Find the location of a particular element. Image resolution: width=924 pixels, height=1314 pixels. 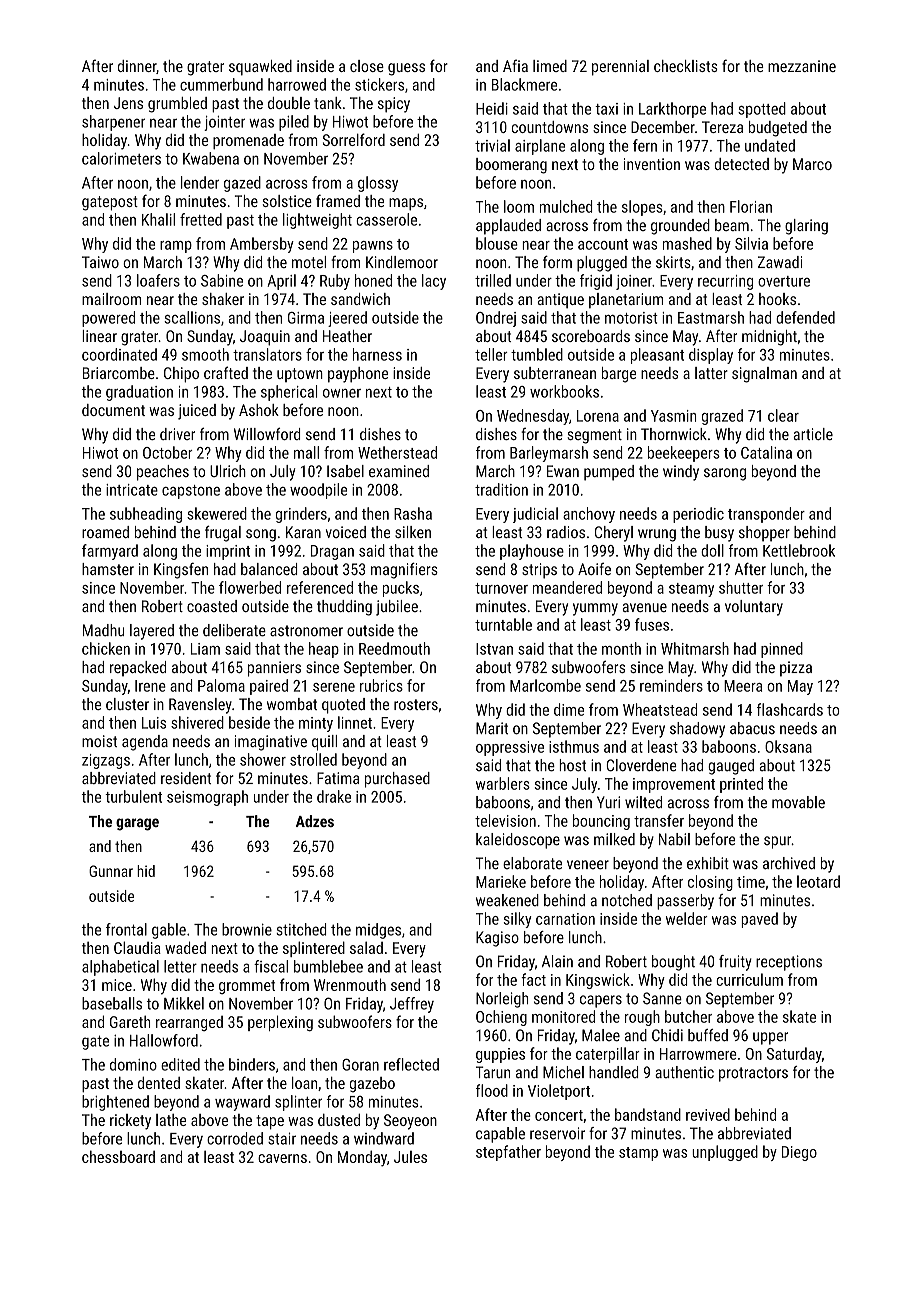

glossy is located at coordinates (378, 184).
